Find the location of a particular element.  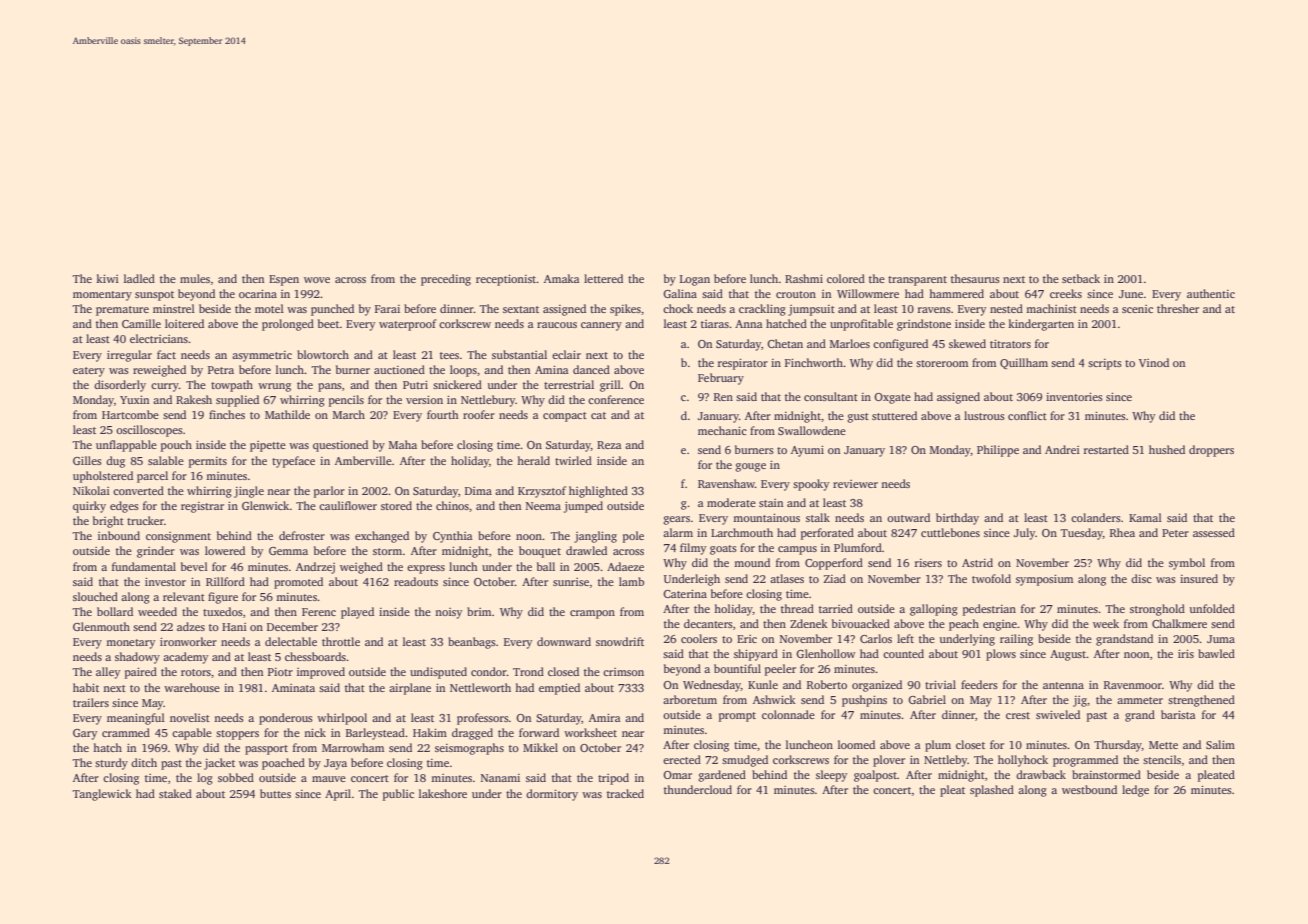

consultant is located at coordinates (831, 396).
